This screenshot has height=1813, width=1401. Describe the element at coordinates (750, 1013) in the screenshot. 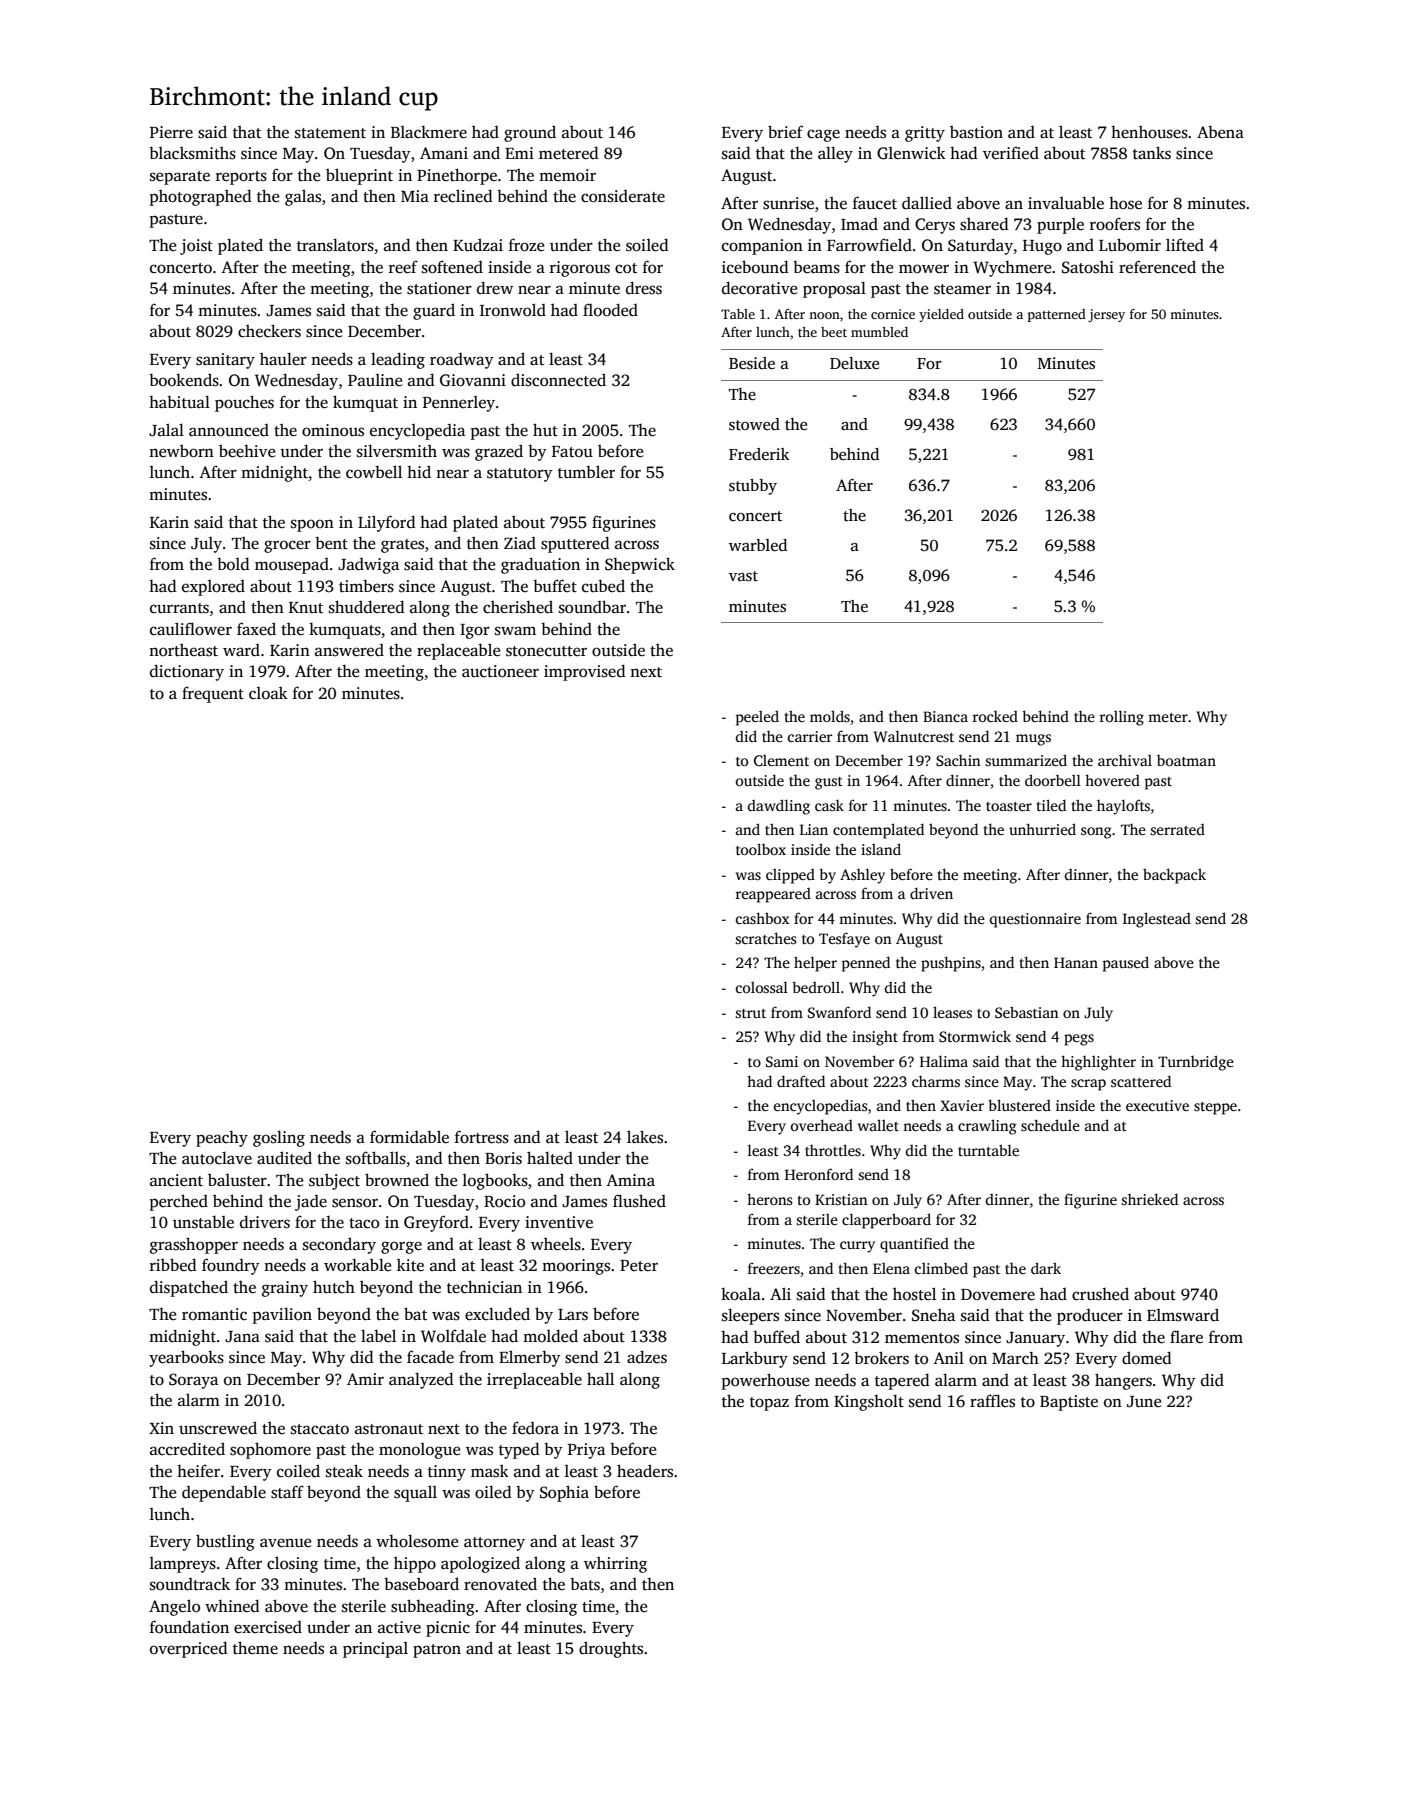

I see `strut` at that location.
